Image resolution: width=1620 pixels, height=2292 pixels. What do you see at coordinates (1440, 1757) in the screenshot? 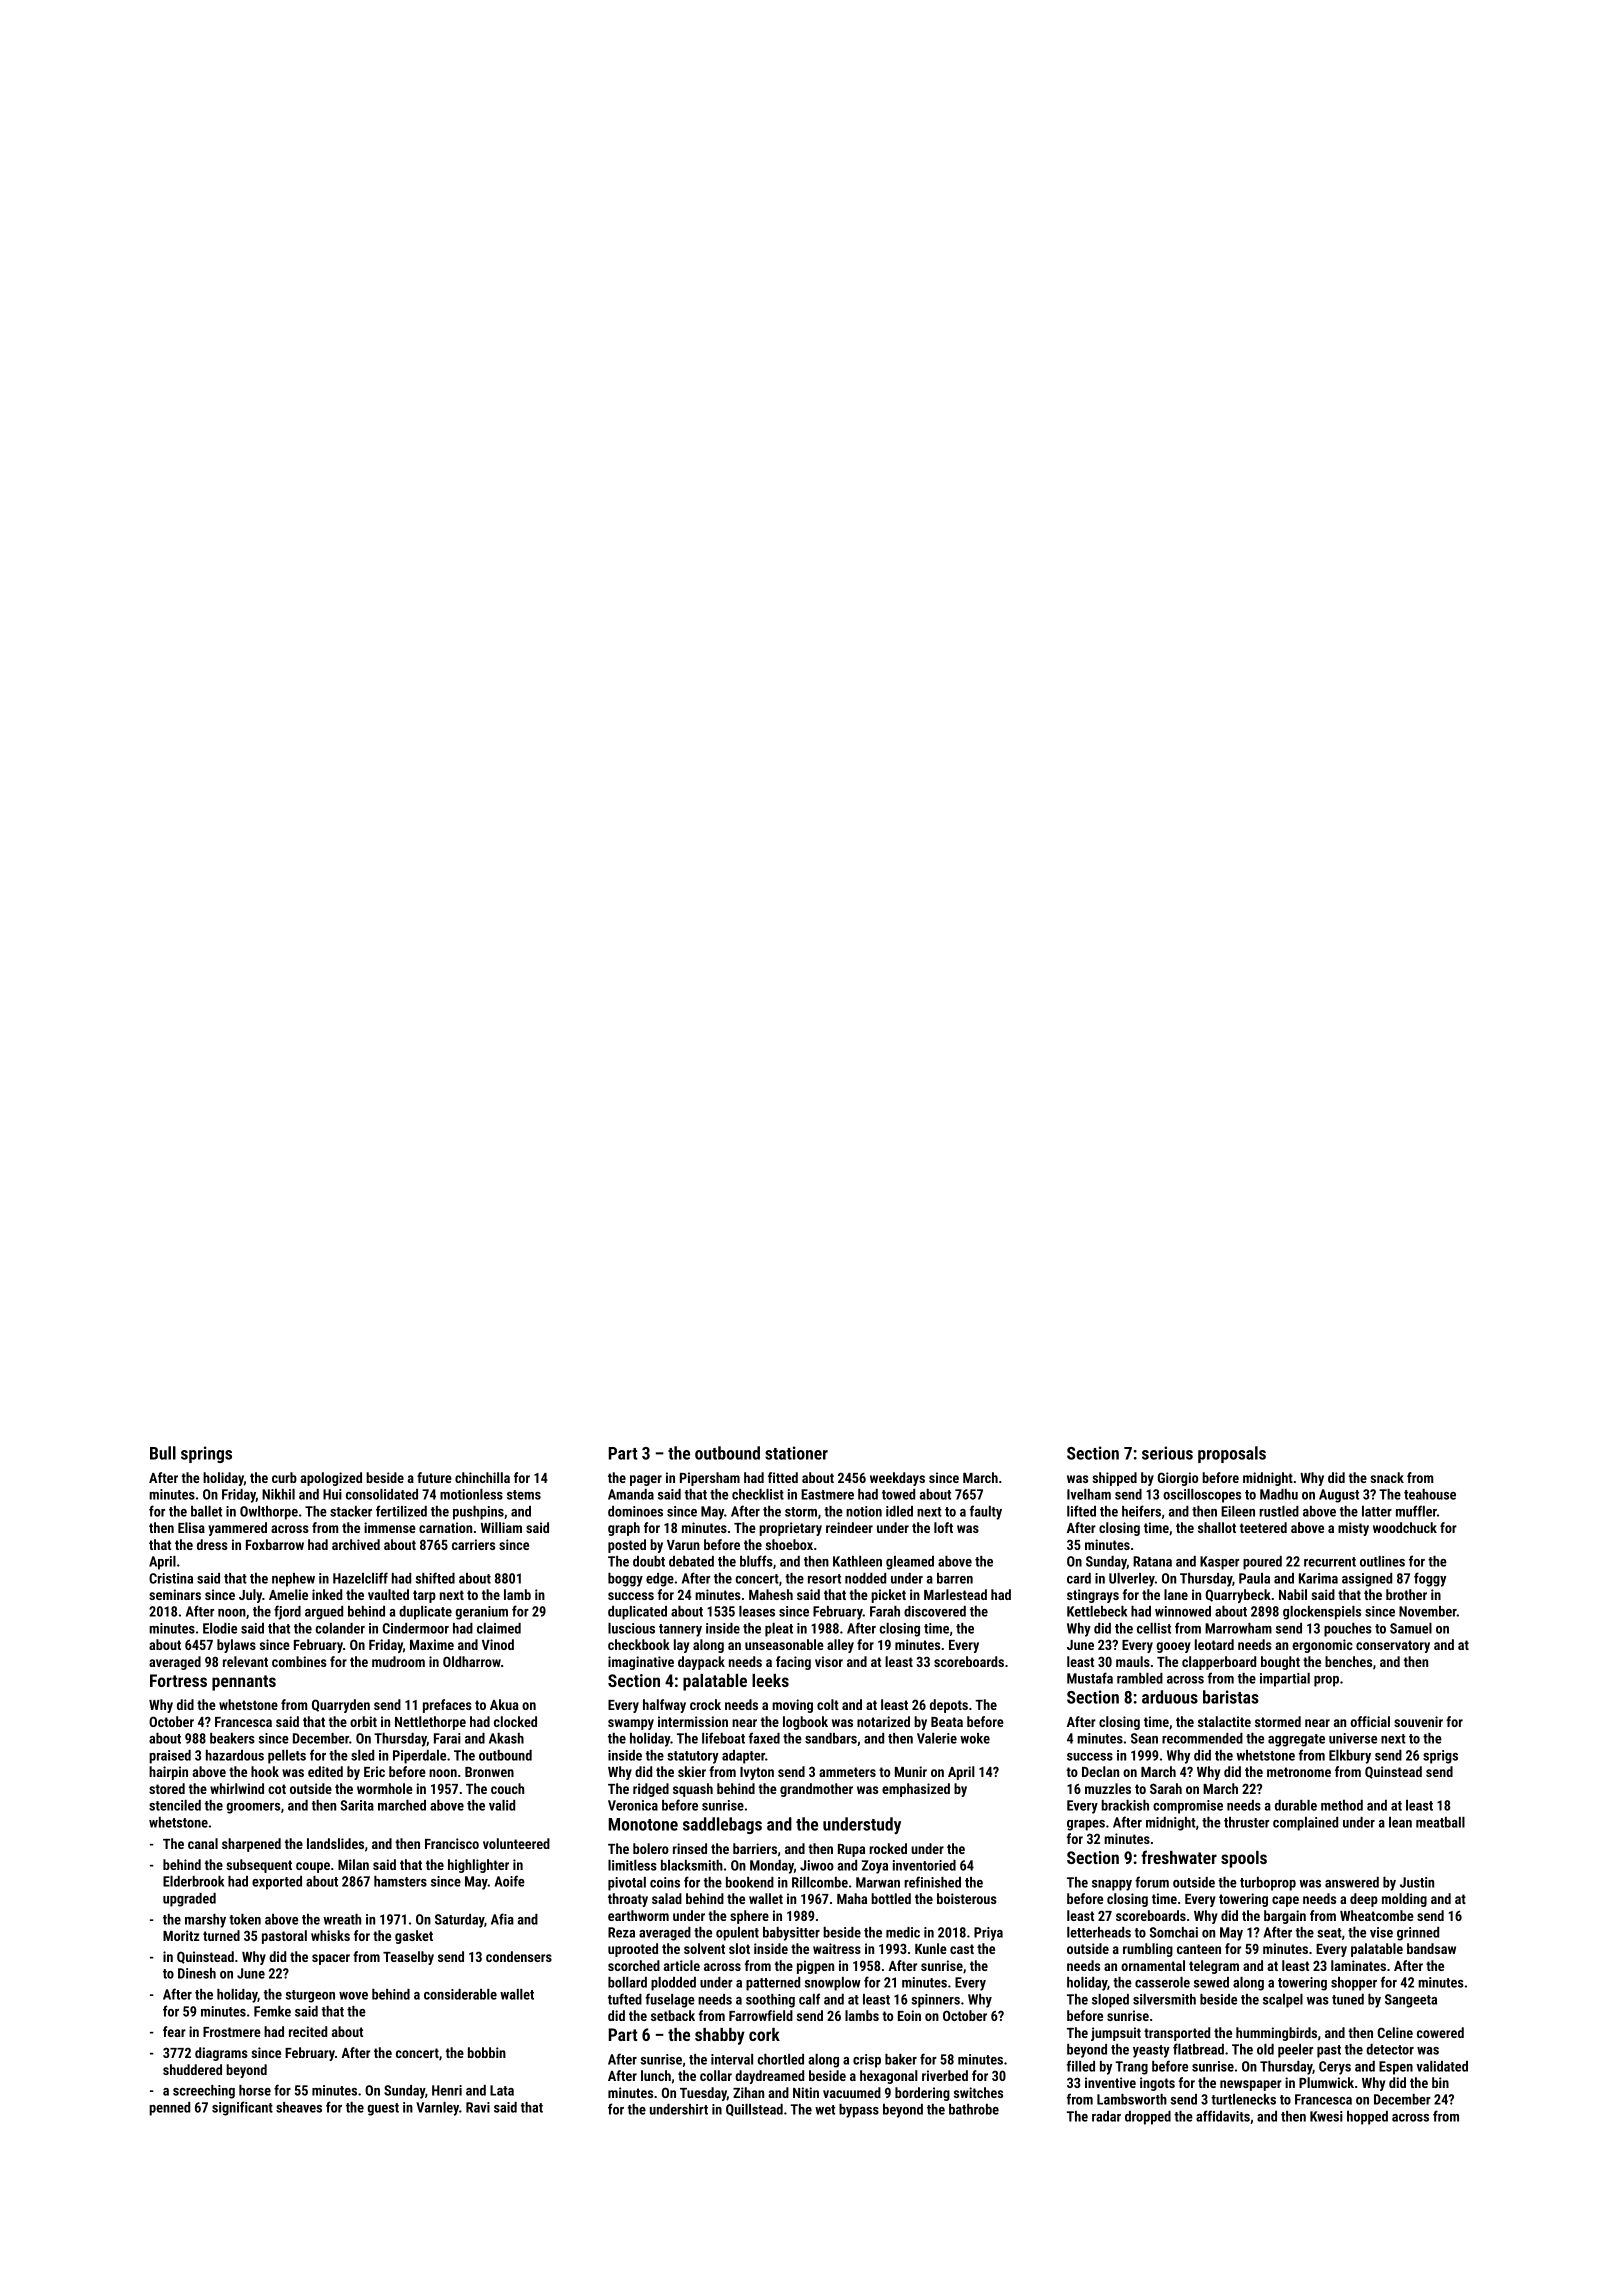
I see `sprigs` at bounding box center [1440, 1757].
